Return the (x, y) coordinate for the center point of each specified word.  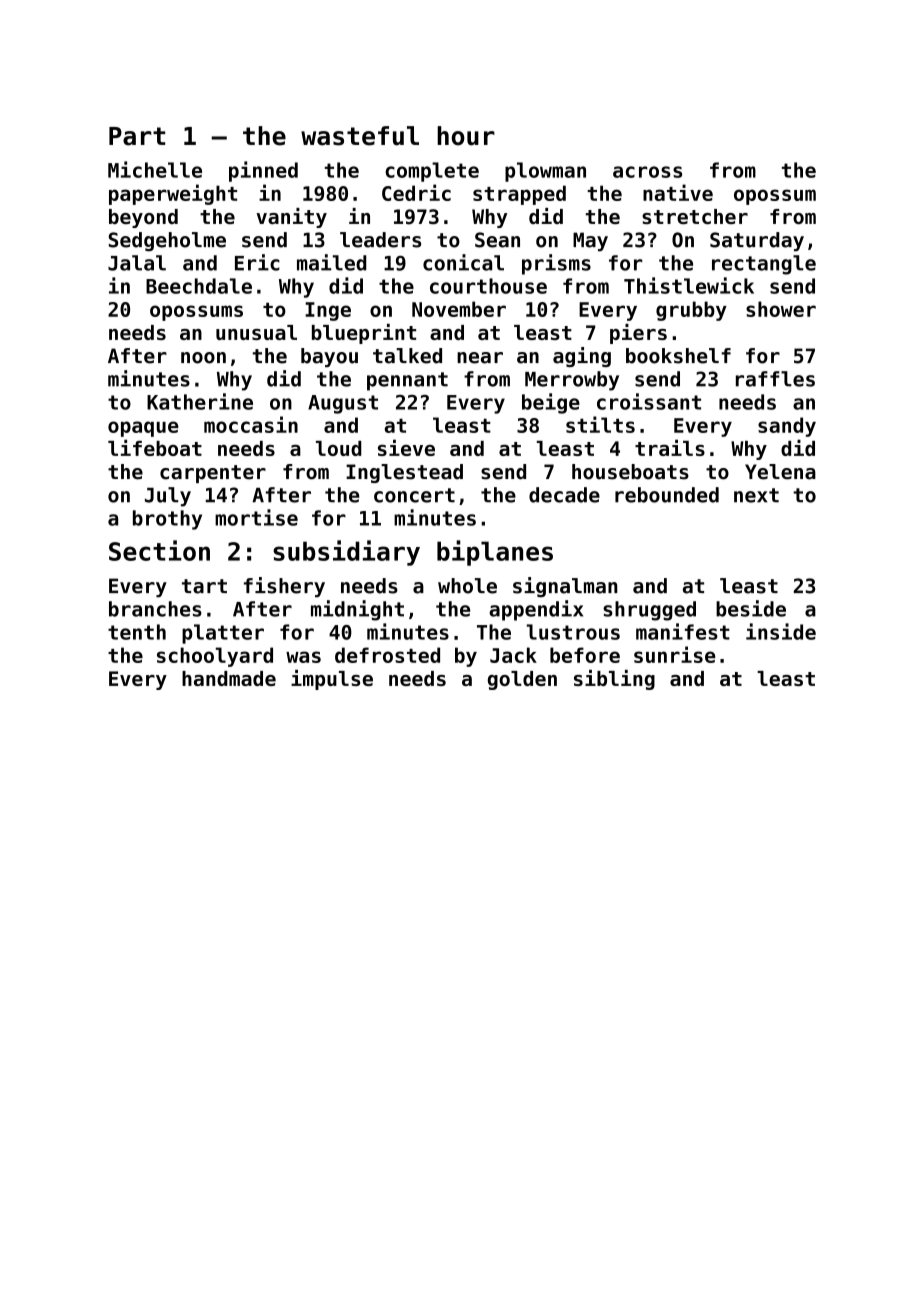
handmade (229, 678)
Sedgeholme (167, 241)
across (647, 172)
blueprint (364, 334)
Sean (497, 240)
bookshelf (678, 356)
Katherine (200, 401)
